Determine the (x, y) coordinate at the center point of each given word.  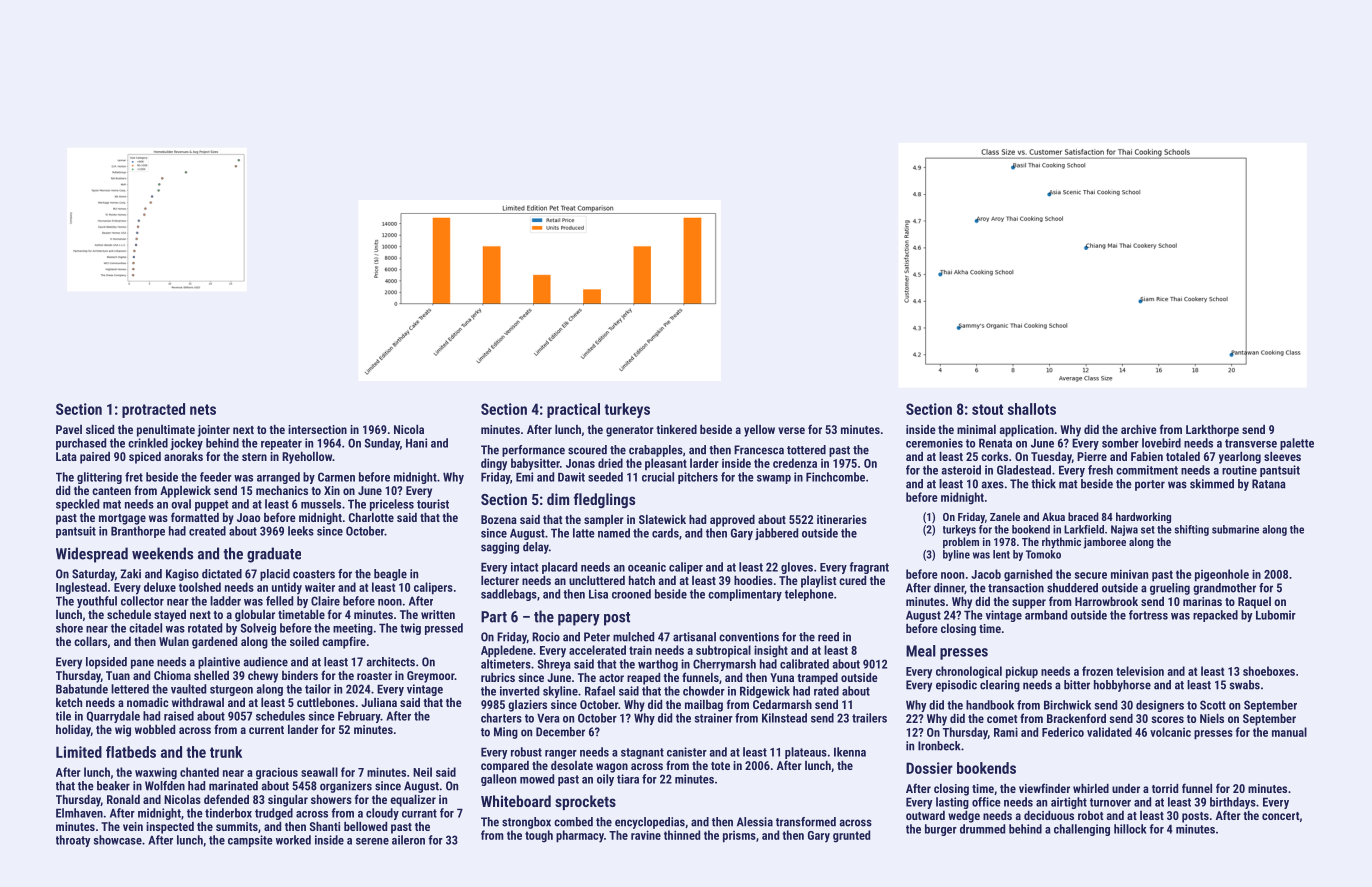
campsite (250, 841)
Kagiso (182, 575)
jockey (186, 444)
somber (1120, 443)
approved (732, 521)
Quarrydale (113, 717)
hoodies (753, 580)
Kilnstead (784, 718)
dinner (949, 588)
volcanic (1170, 732)
